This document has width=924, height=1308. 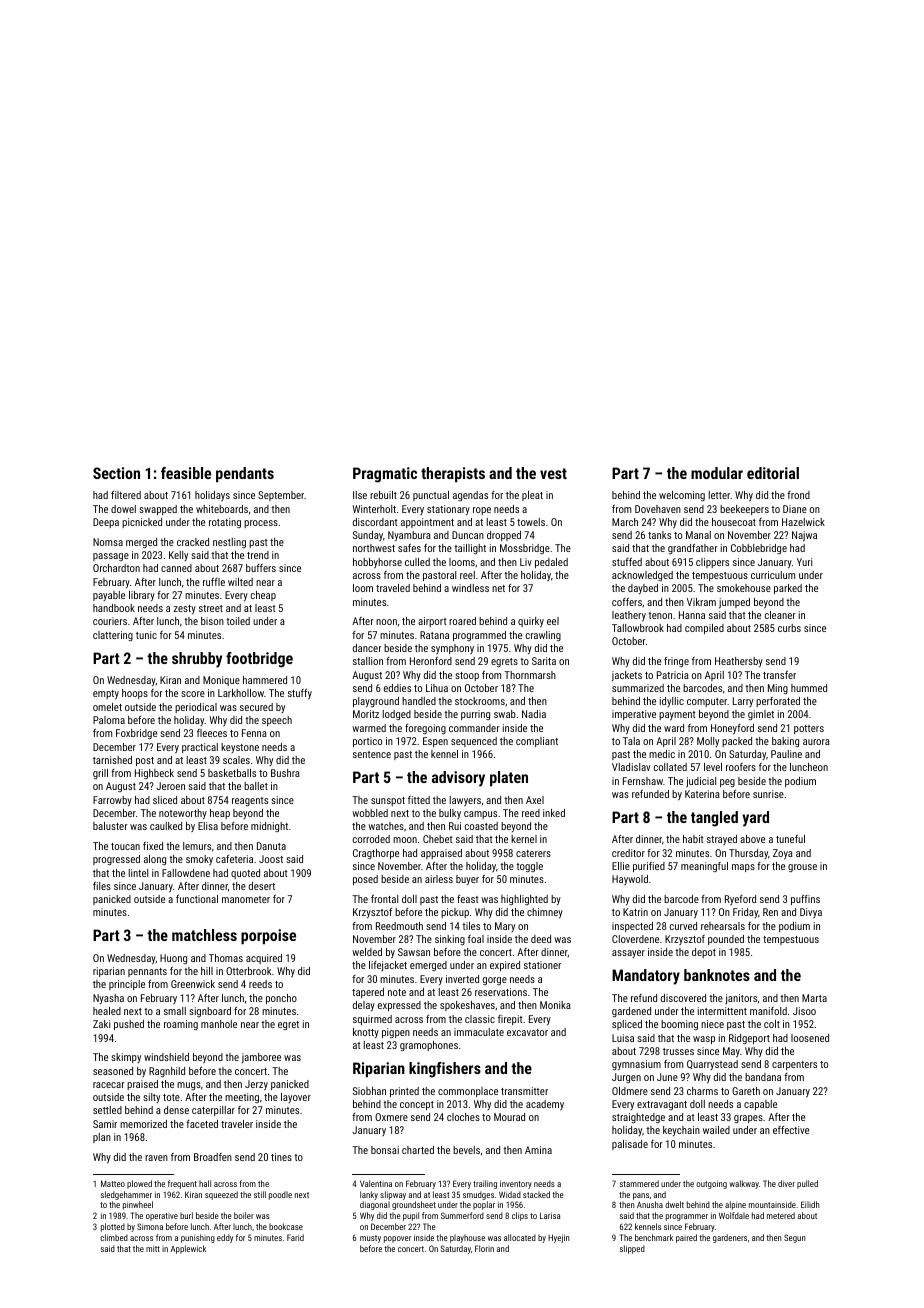 I want to click on Yuri, so click(x=804, y=562).
